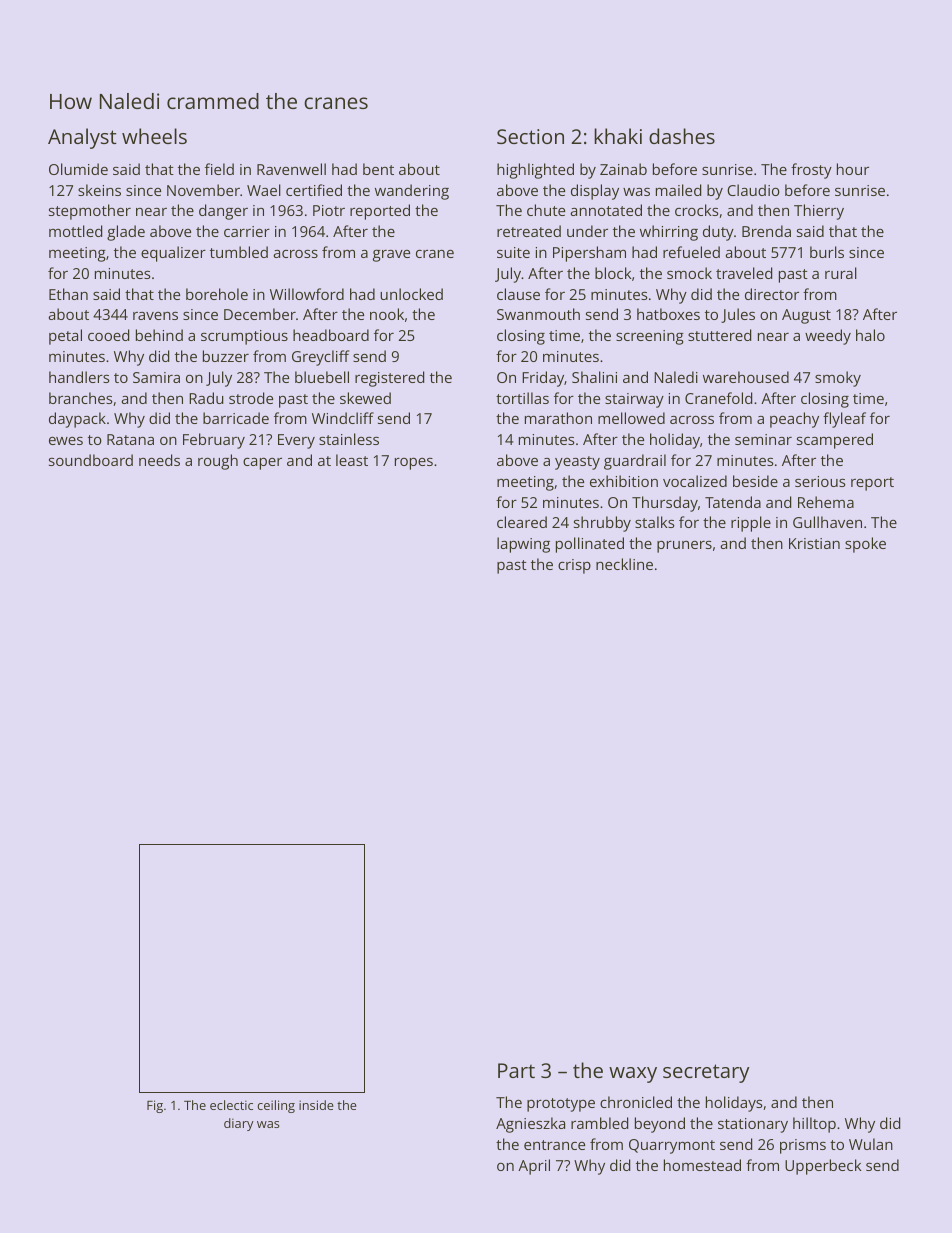 This screenshot has height=1233, width=952. Describe the element at coordinates (108, 335) in the screenshot. I see `cooed` at that location.
